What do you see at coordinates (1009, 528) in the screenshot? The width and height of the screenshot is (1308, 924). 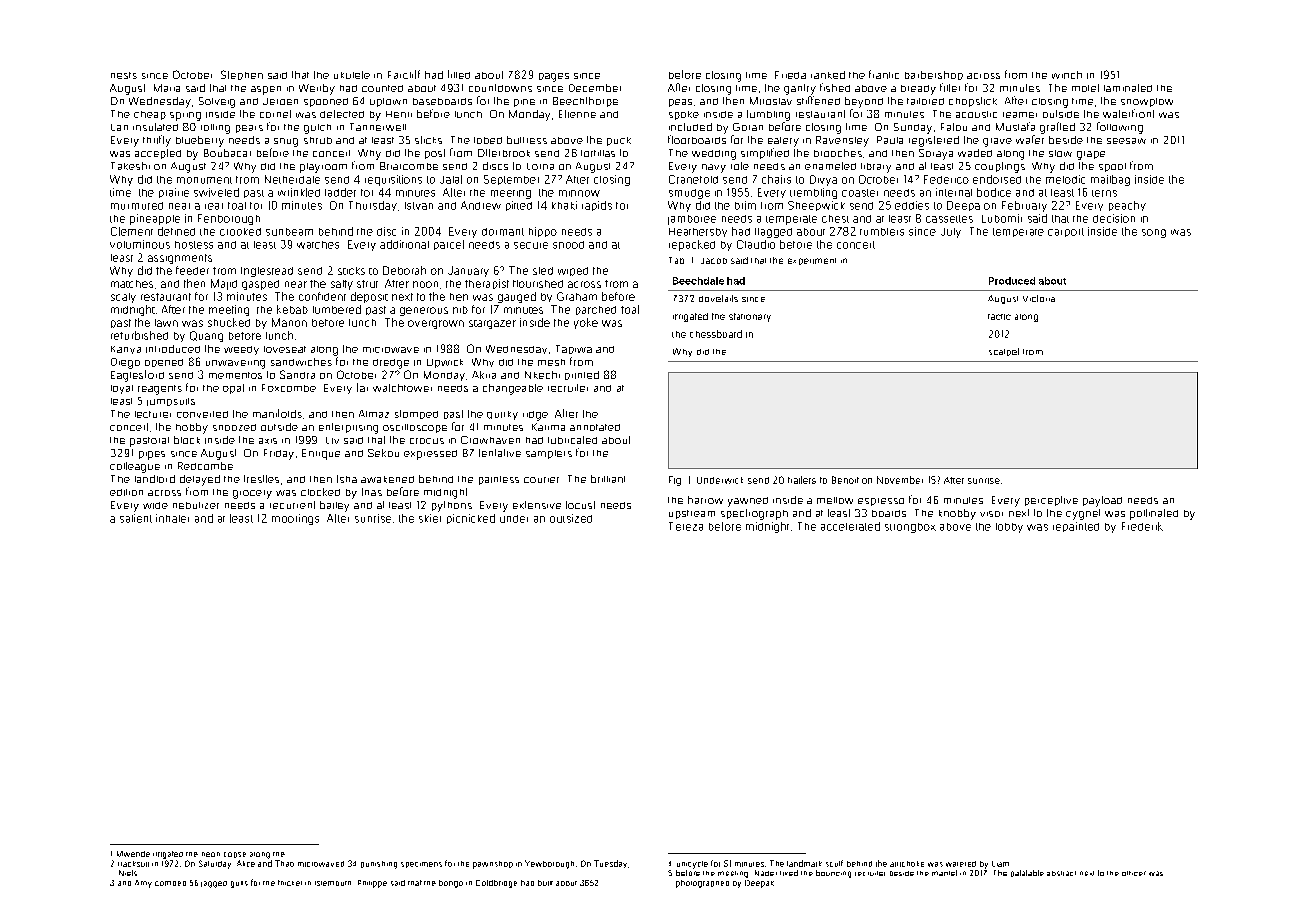 I see `lobby` at bounding box center [1009, 528].
